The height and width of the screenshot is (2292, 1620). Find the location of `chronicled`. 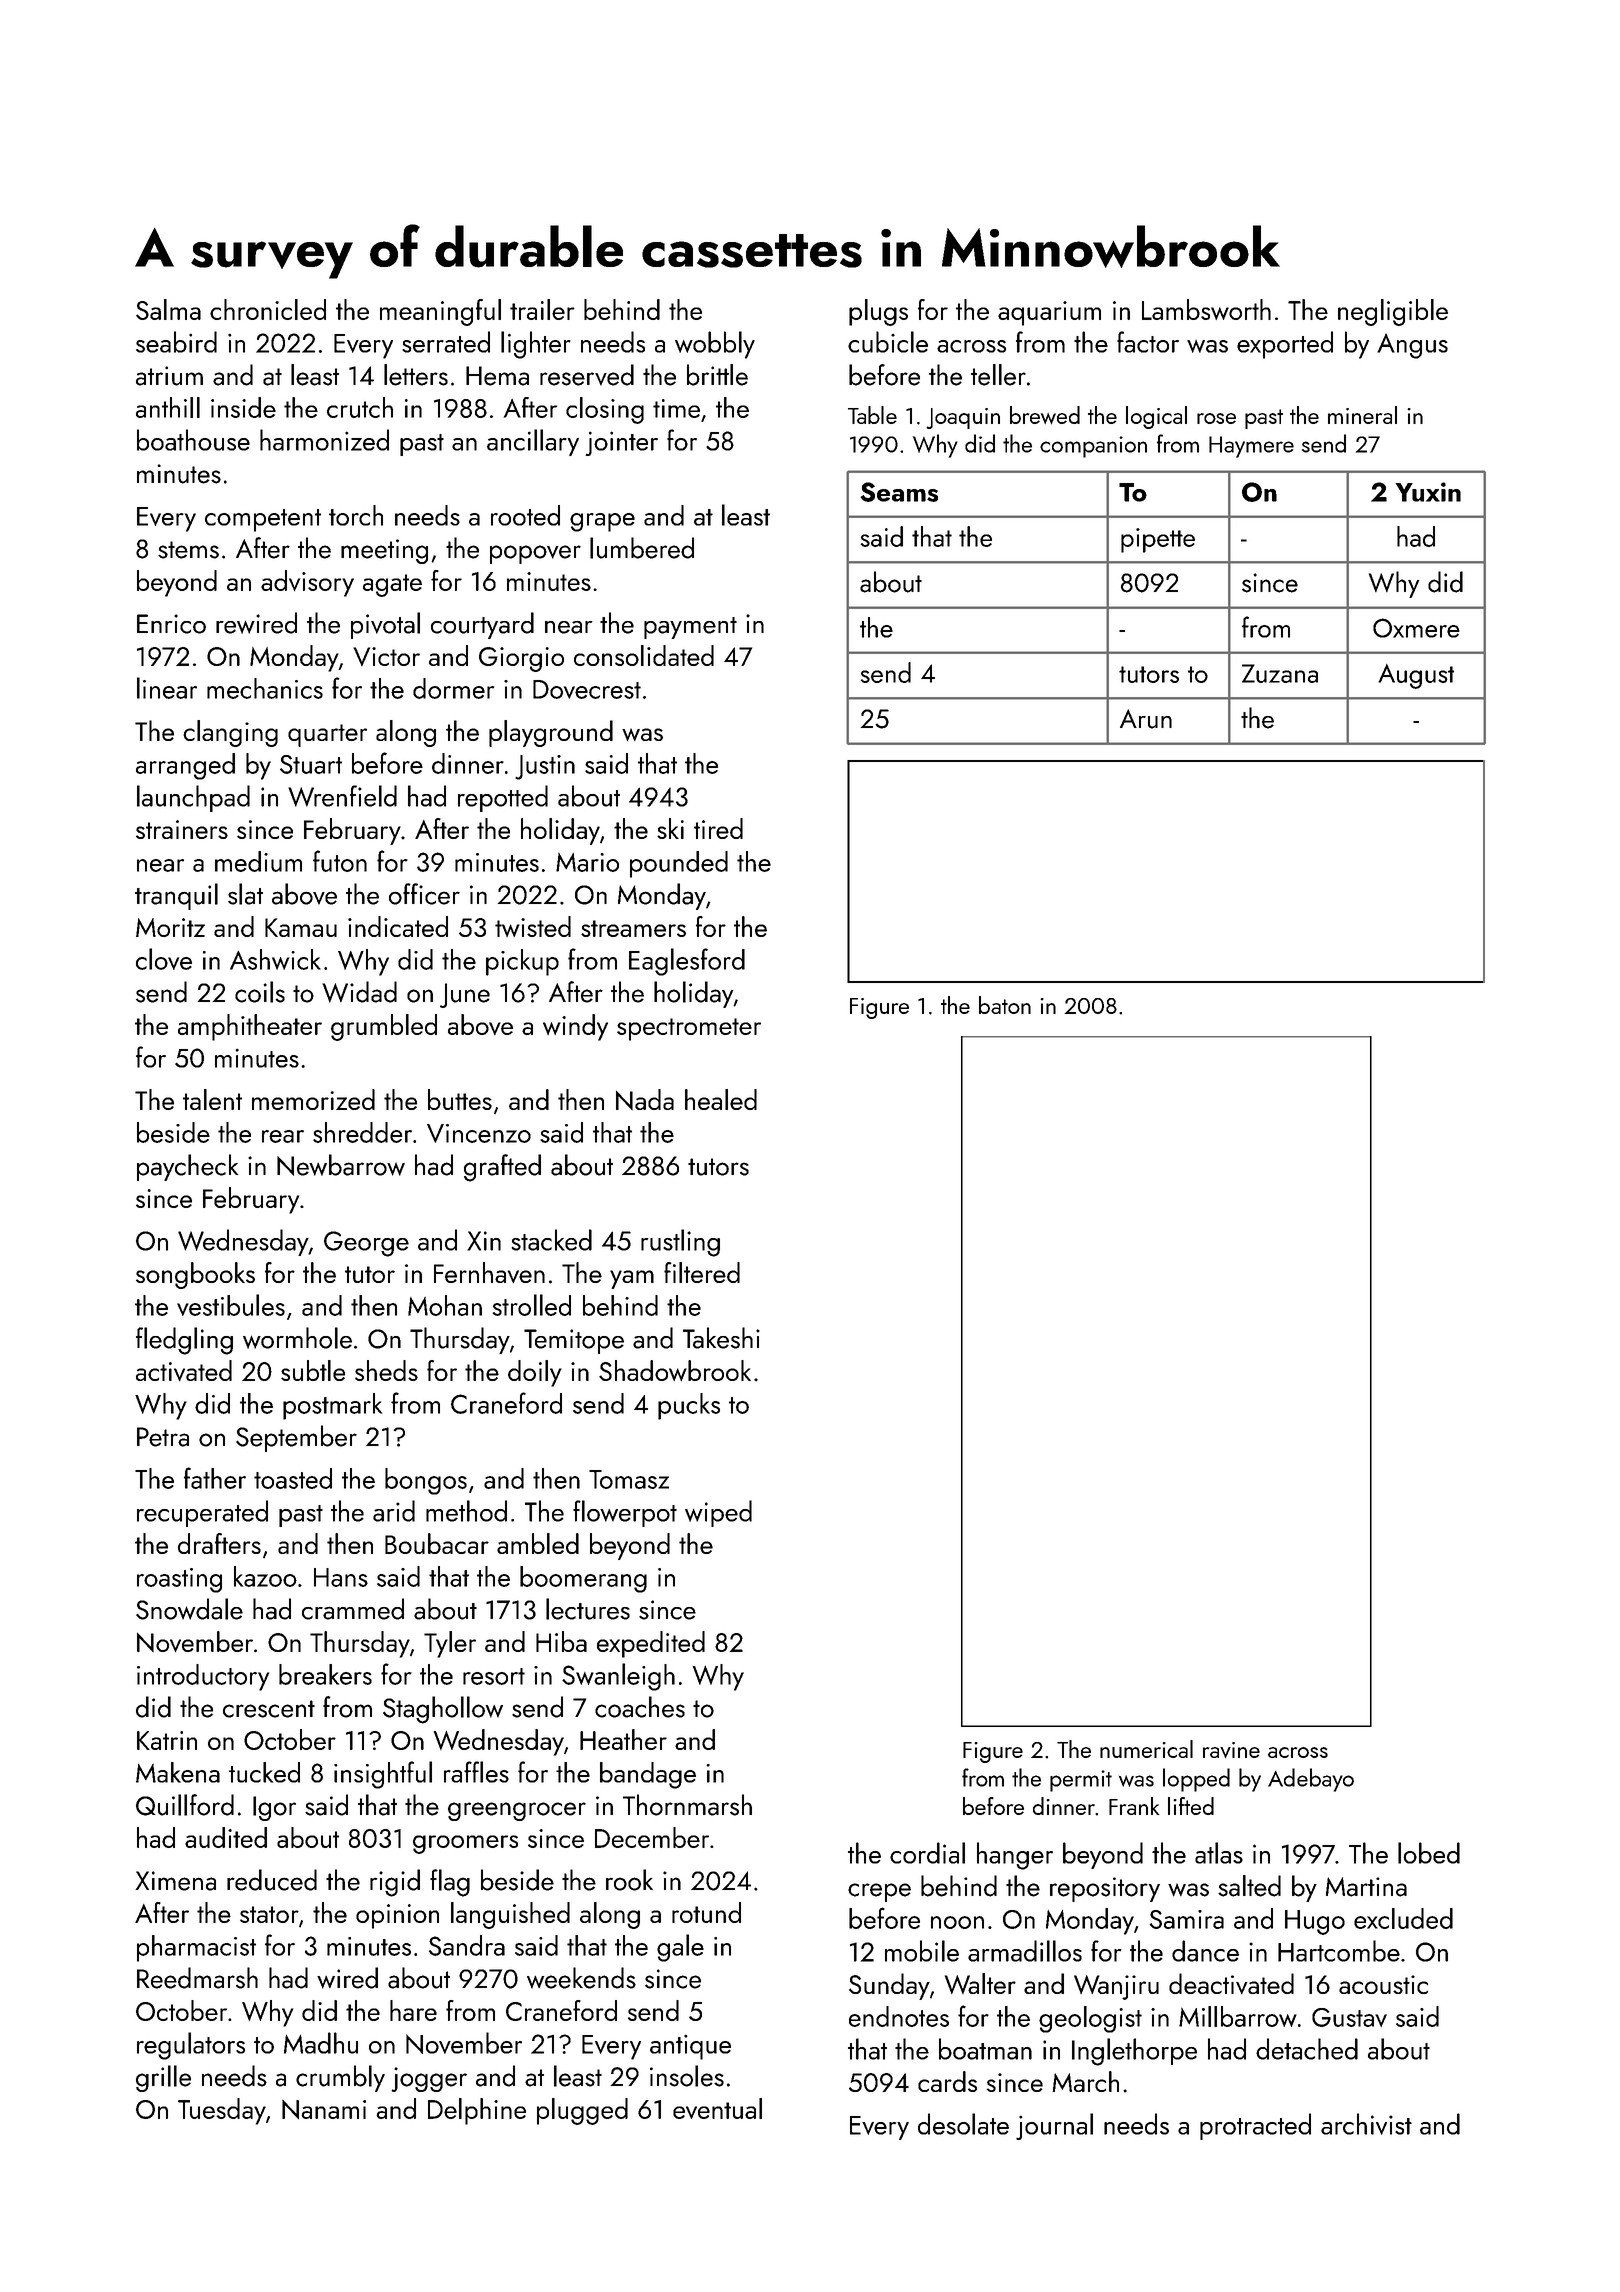

chronicled is located at coordinates (268, 309).
